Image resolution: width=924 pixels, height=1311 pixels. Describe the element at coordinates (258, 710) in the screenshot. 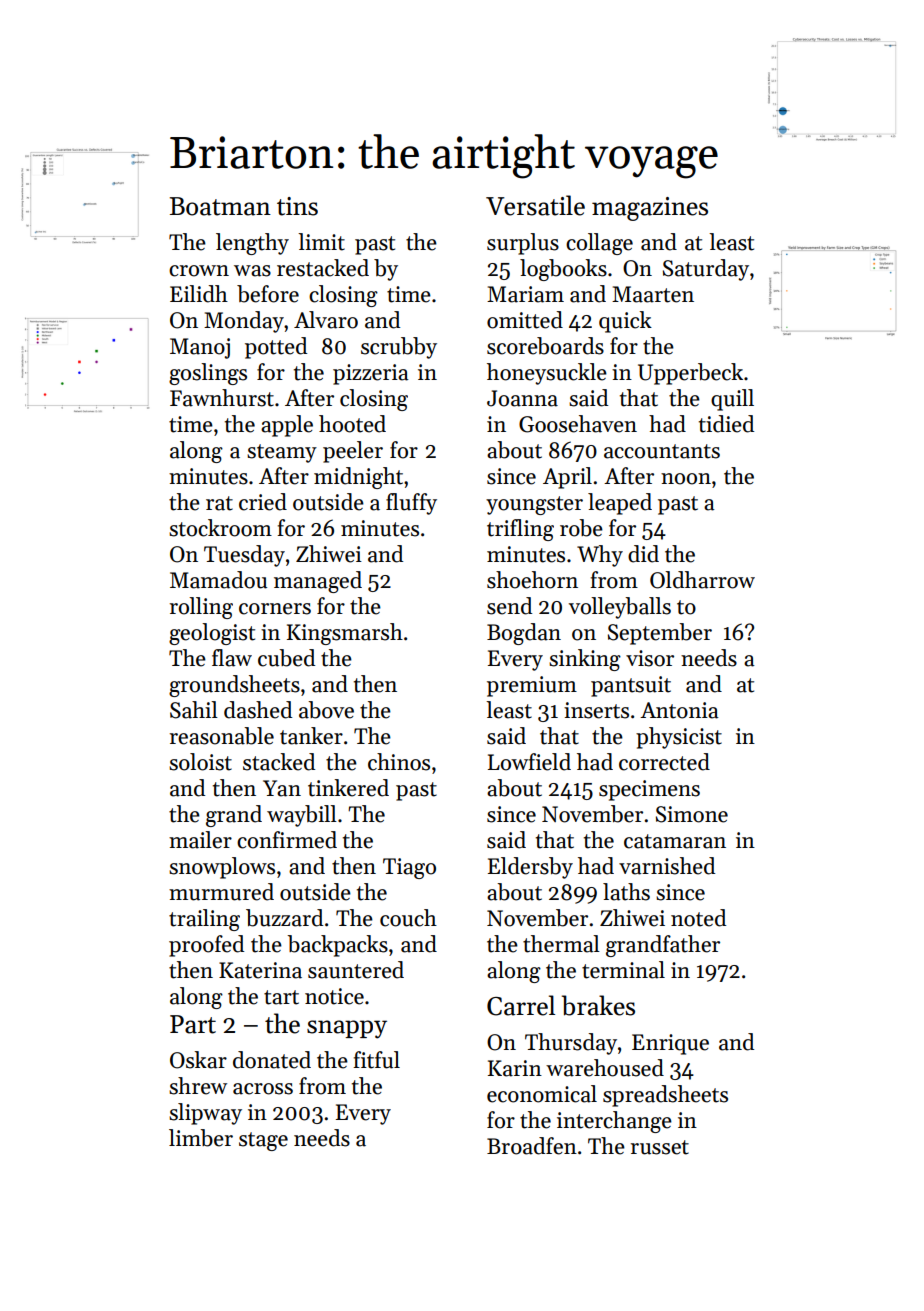

I see `dashed` at that location.
